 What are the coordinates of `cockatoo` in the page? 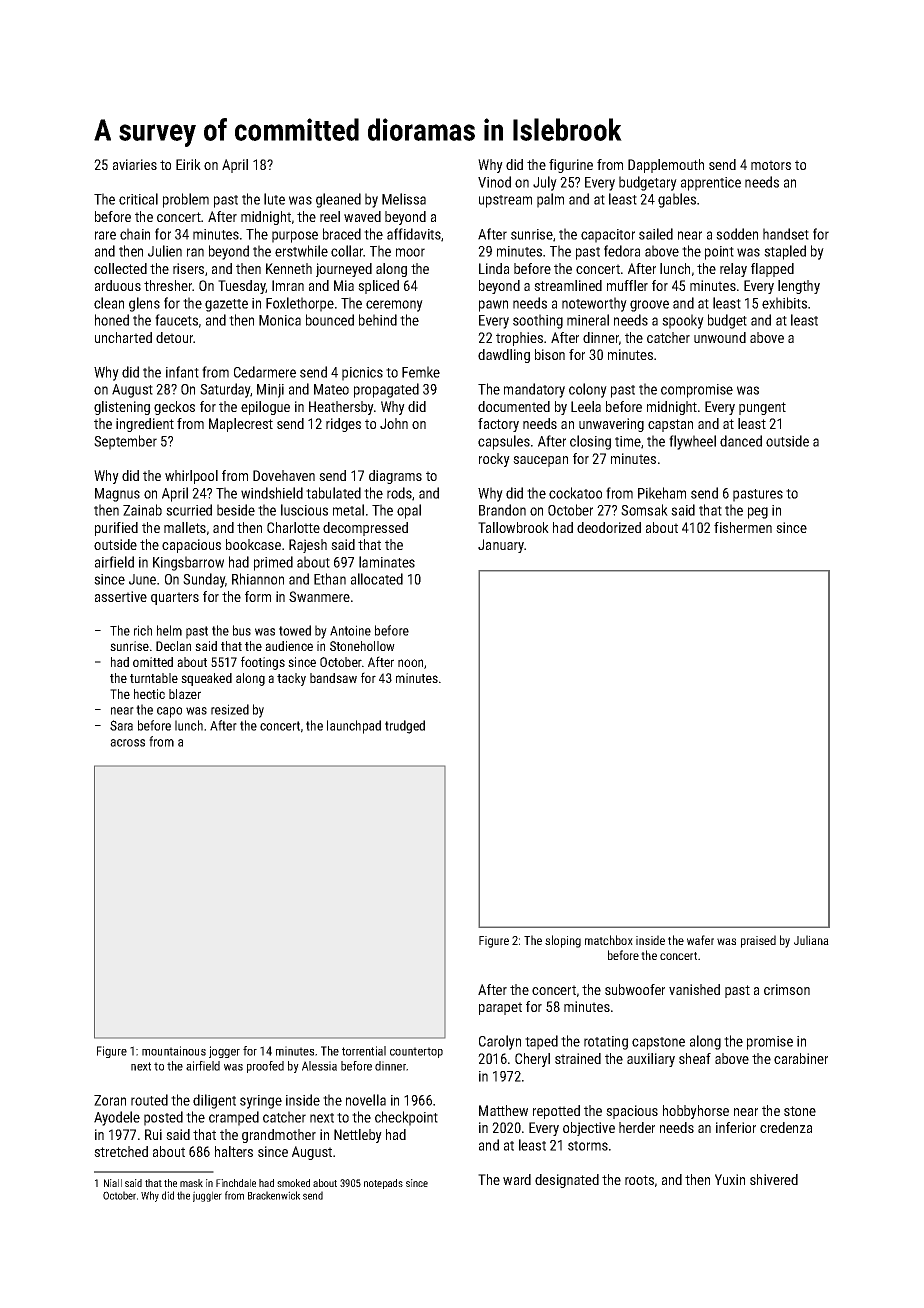 It's located at (575, 493).
